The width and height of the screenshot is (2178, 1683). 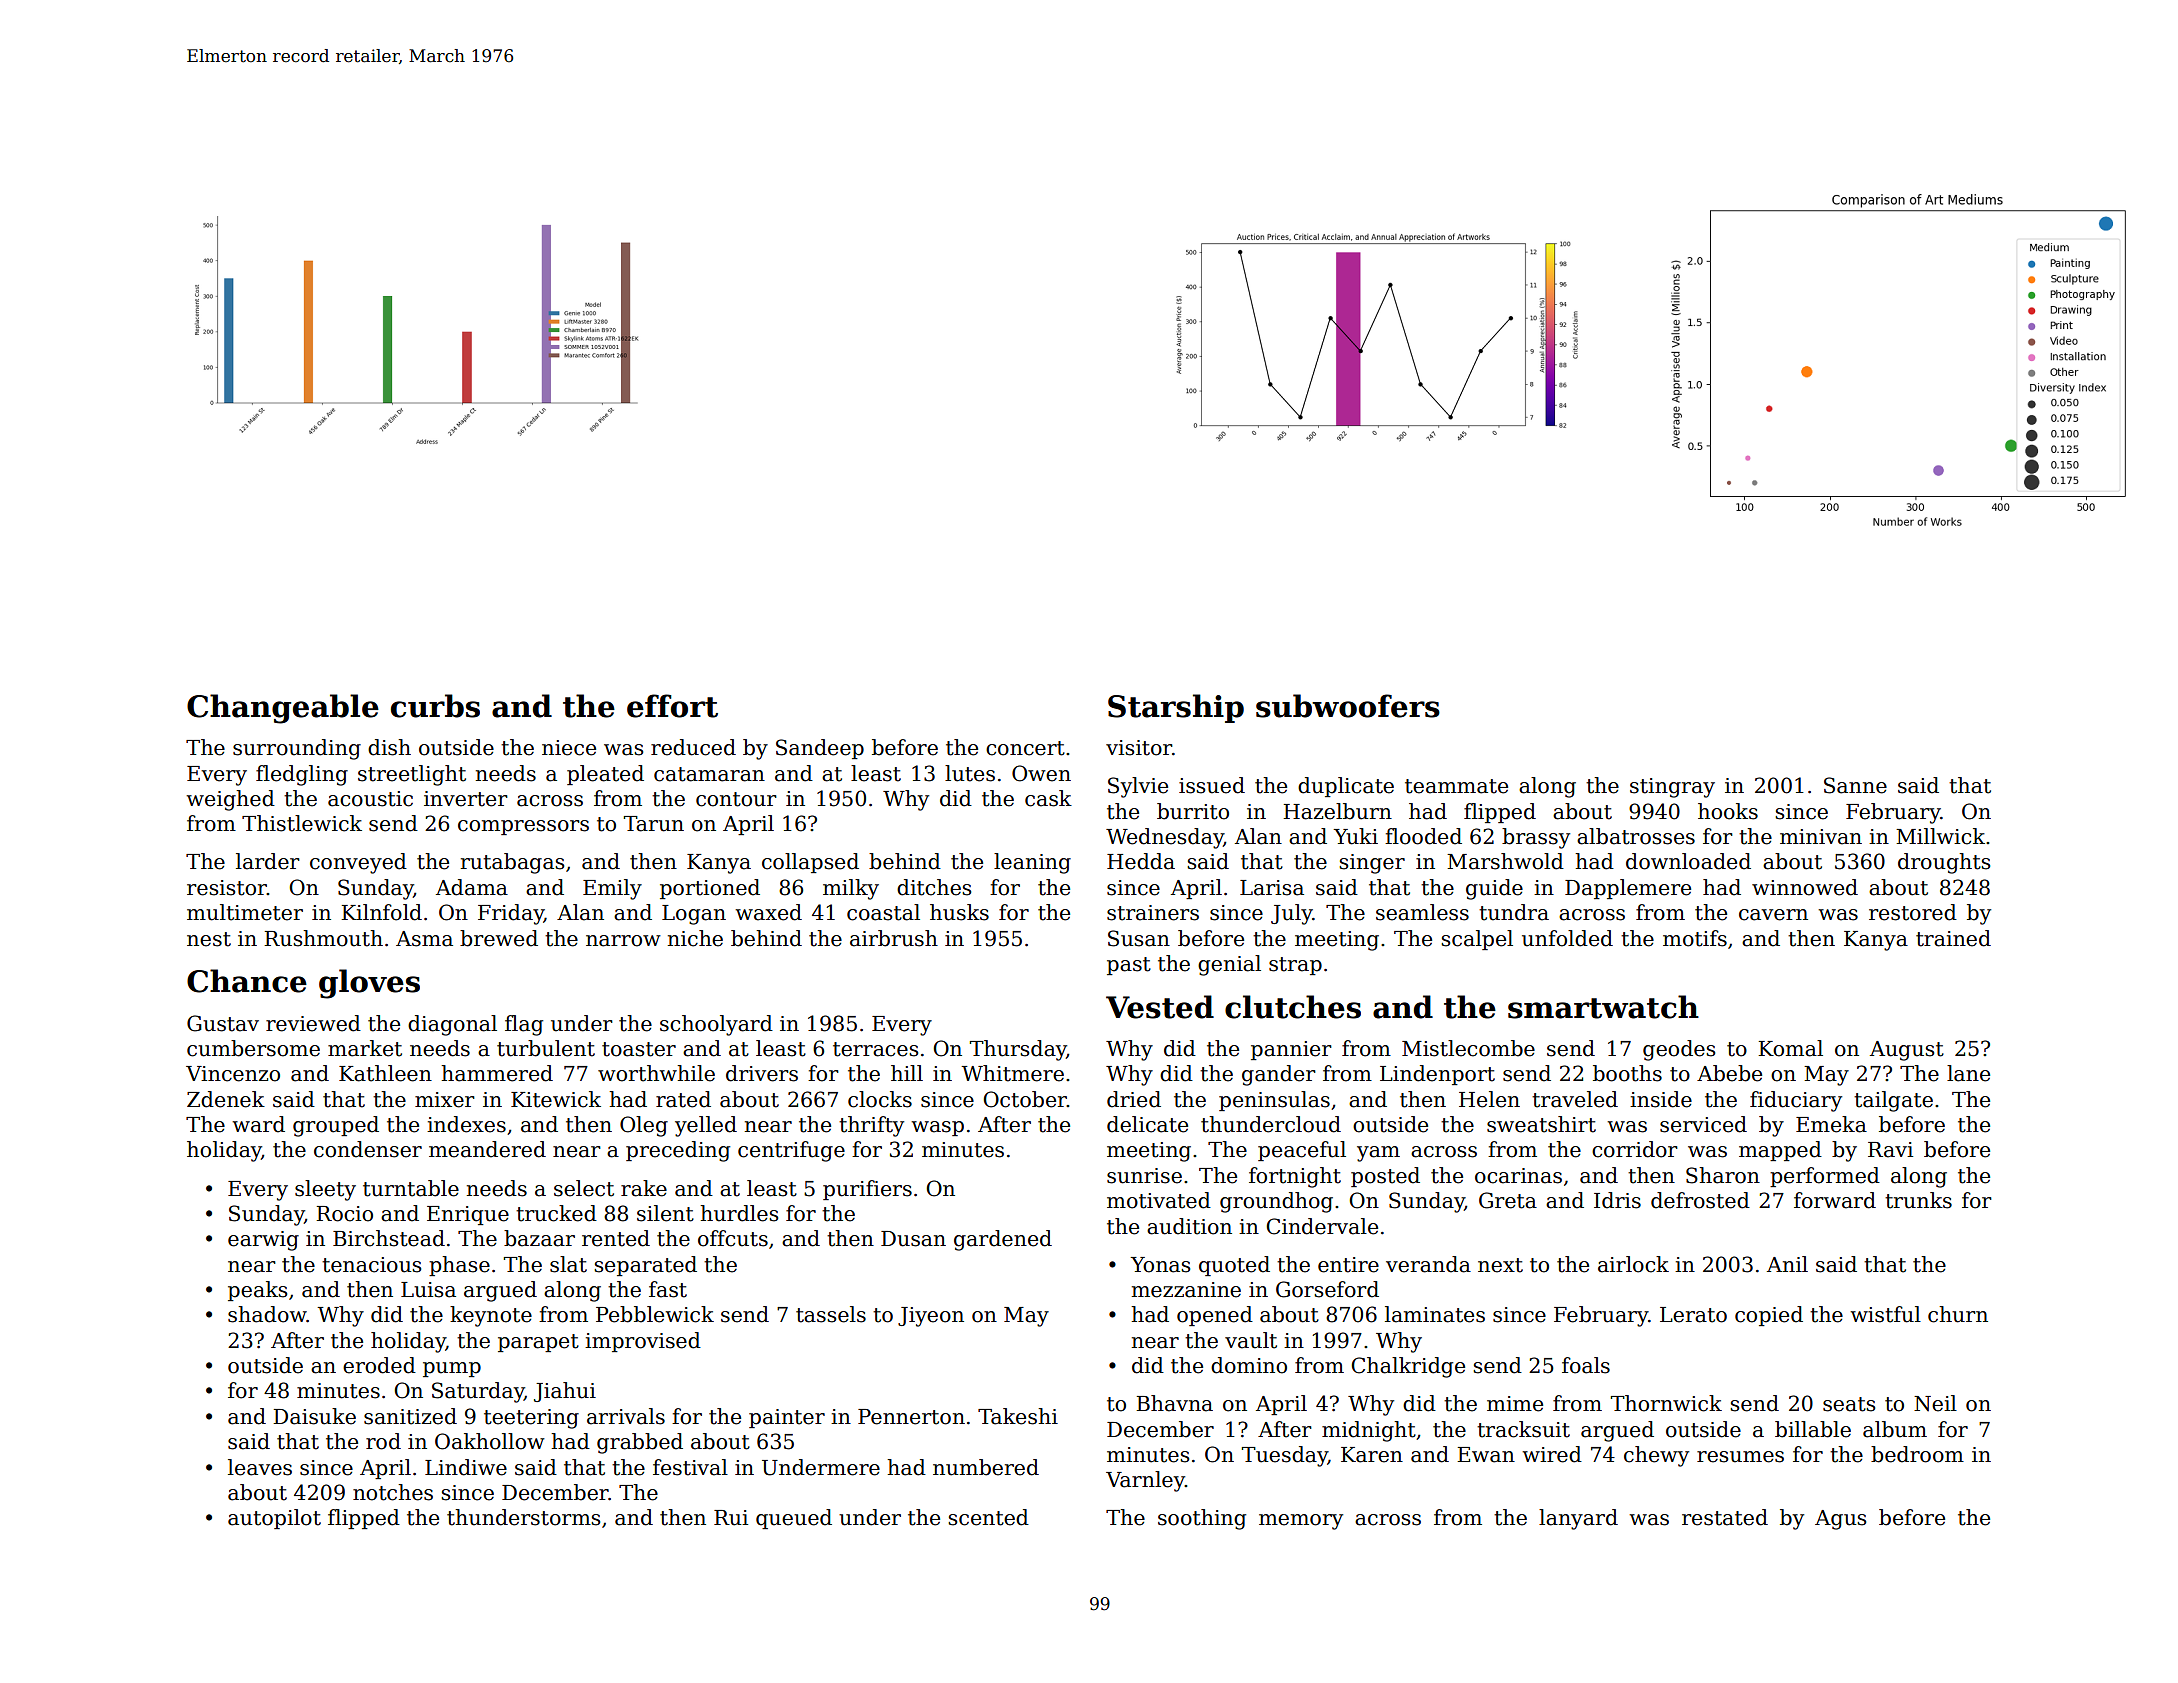 I want to click on notches, so click(x=393, y=1492).
